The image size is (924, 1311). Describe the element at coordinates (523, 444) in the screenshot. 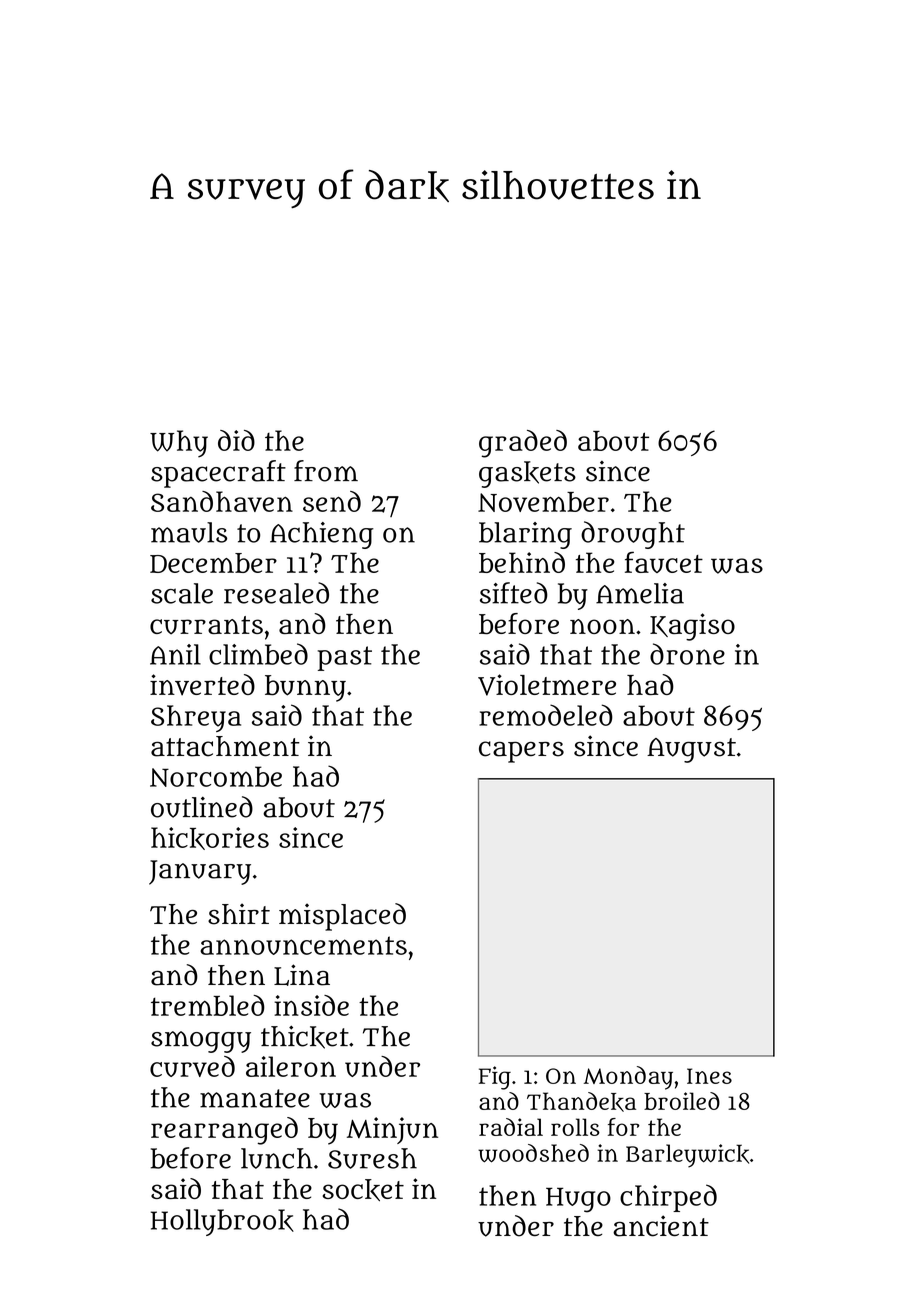

I see `graded` at that location.
